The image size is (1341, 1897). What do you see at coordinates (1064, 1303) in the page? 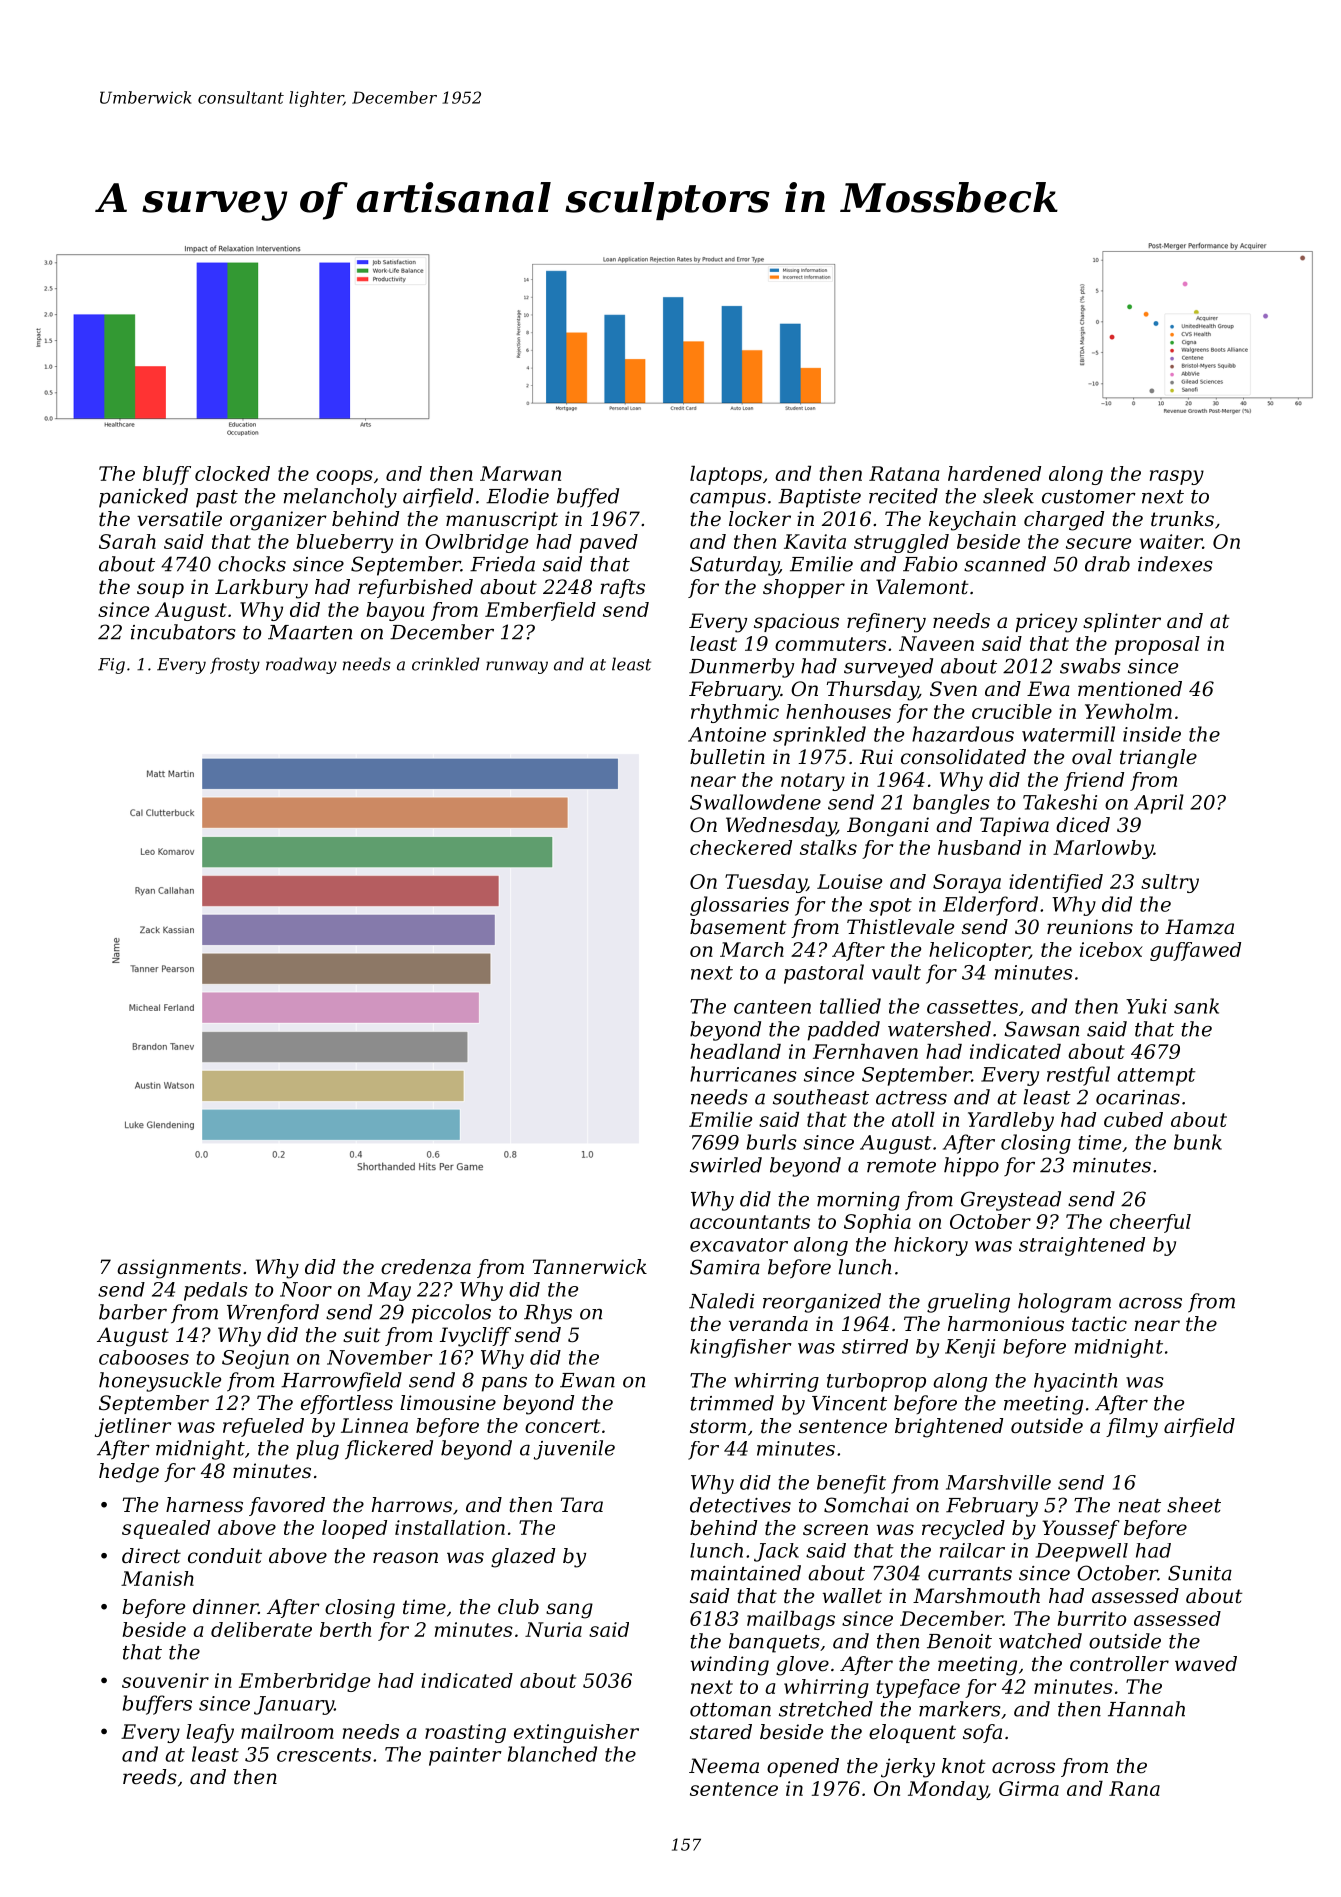
I see `hologram` at bounding box center [1064, 1303].
